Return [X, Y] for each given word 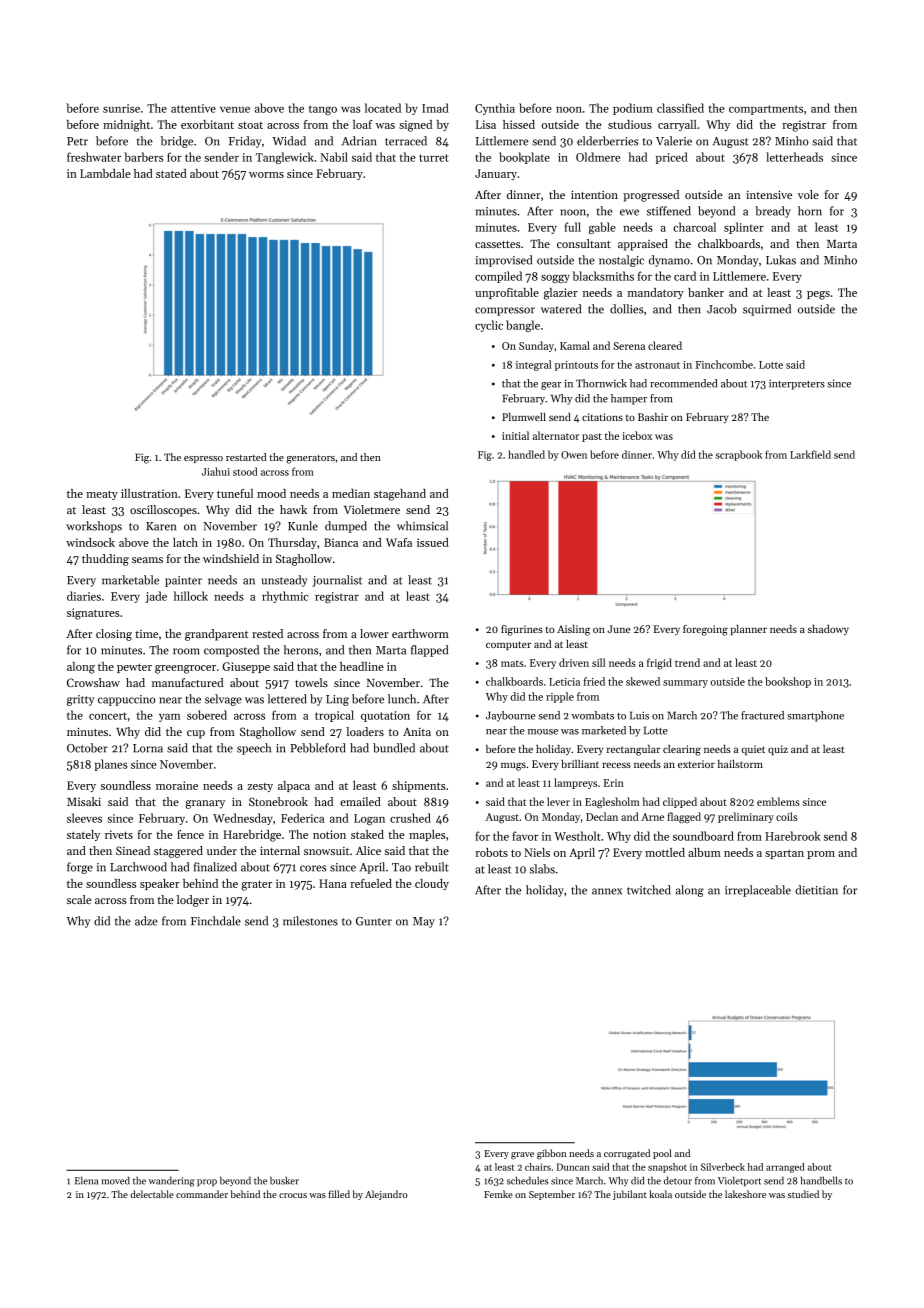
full [573, 227]
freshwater [94, 157]
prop [207, 1182]
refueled [371, 883]
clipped [680, 802]
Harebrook [792, 836]
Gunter [374, 921]
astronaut [657, 365]
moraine [177, 785]
